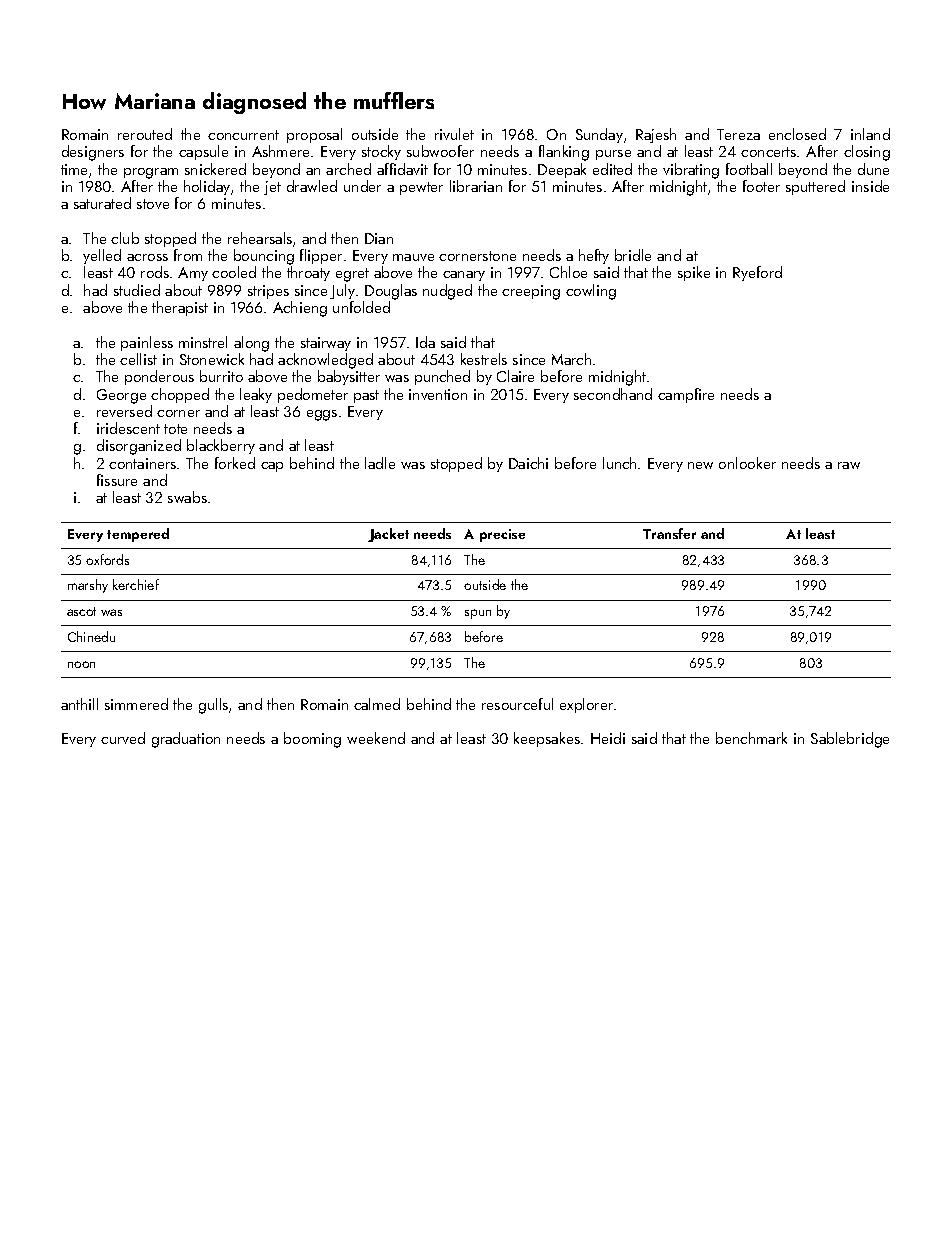 The width and height of the screenshot is (952, 1233). I want to click on time, so click(74, 169).
